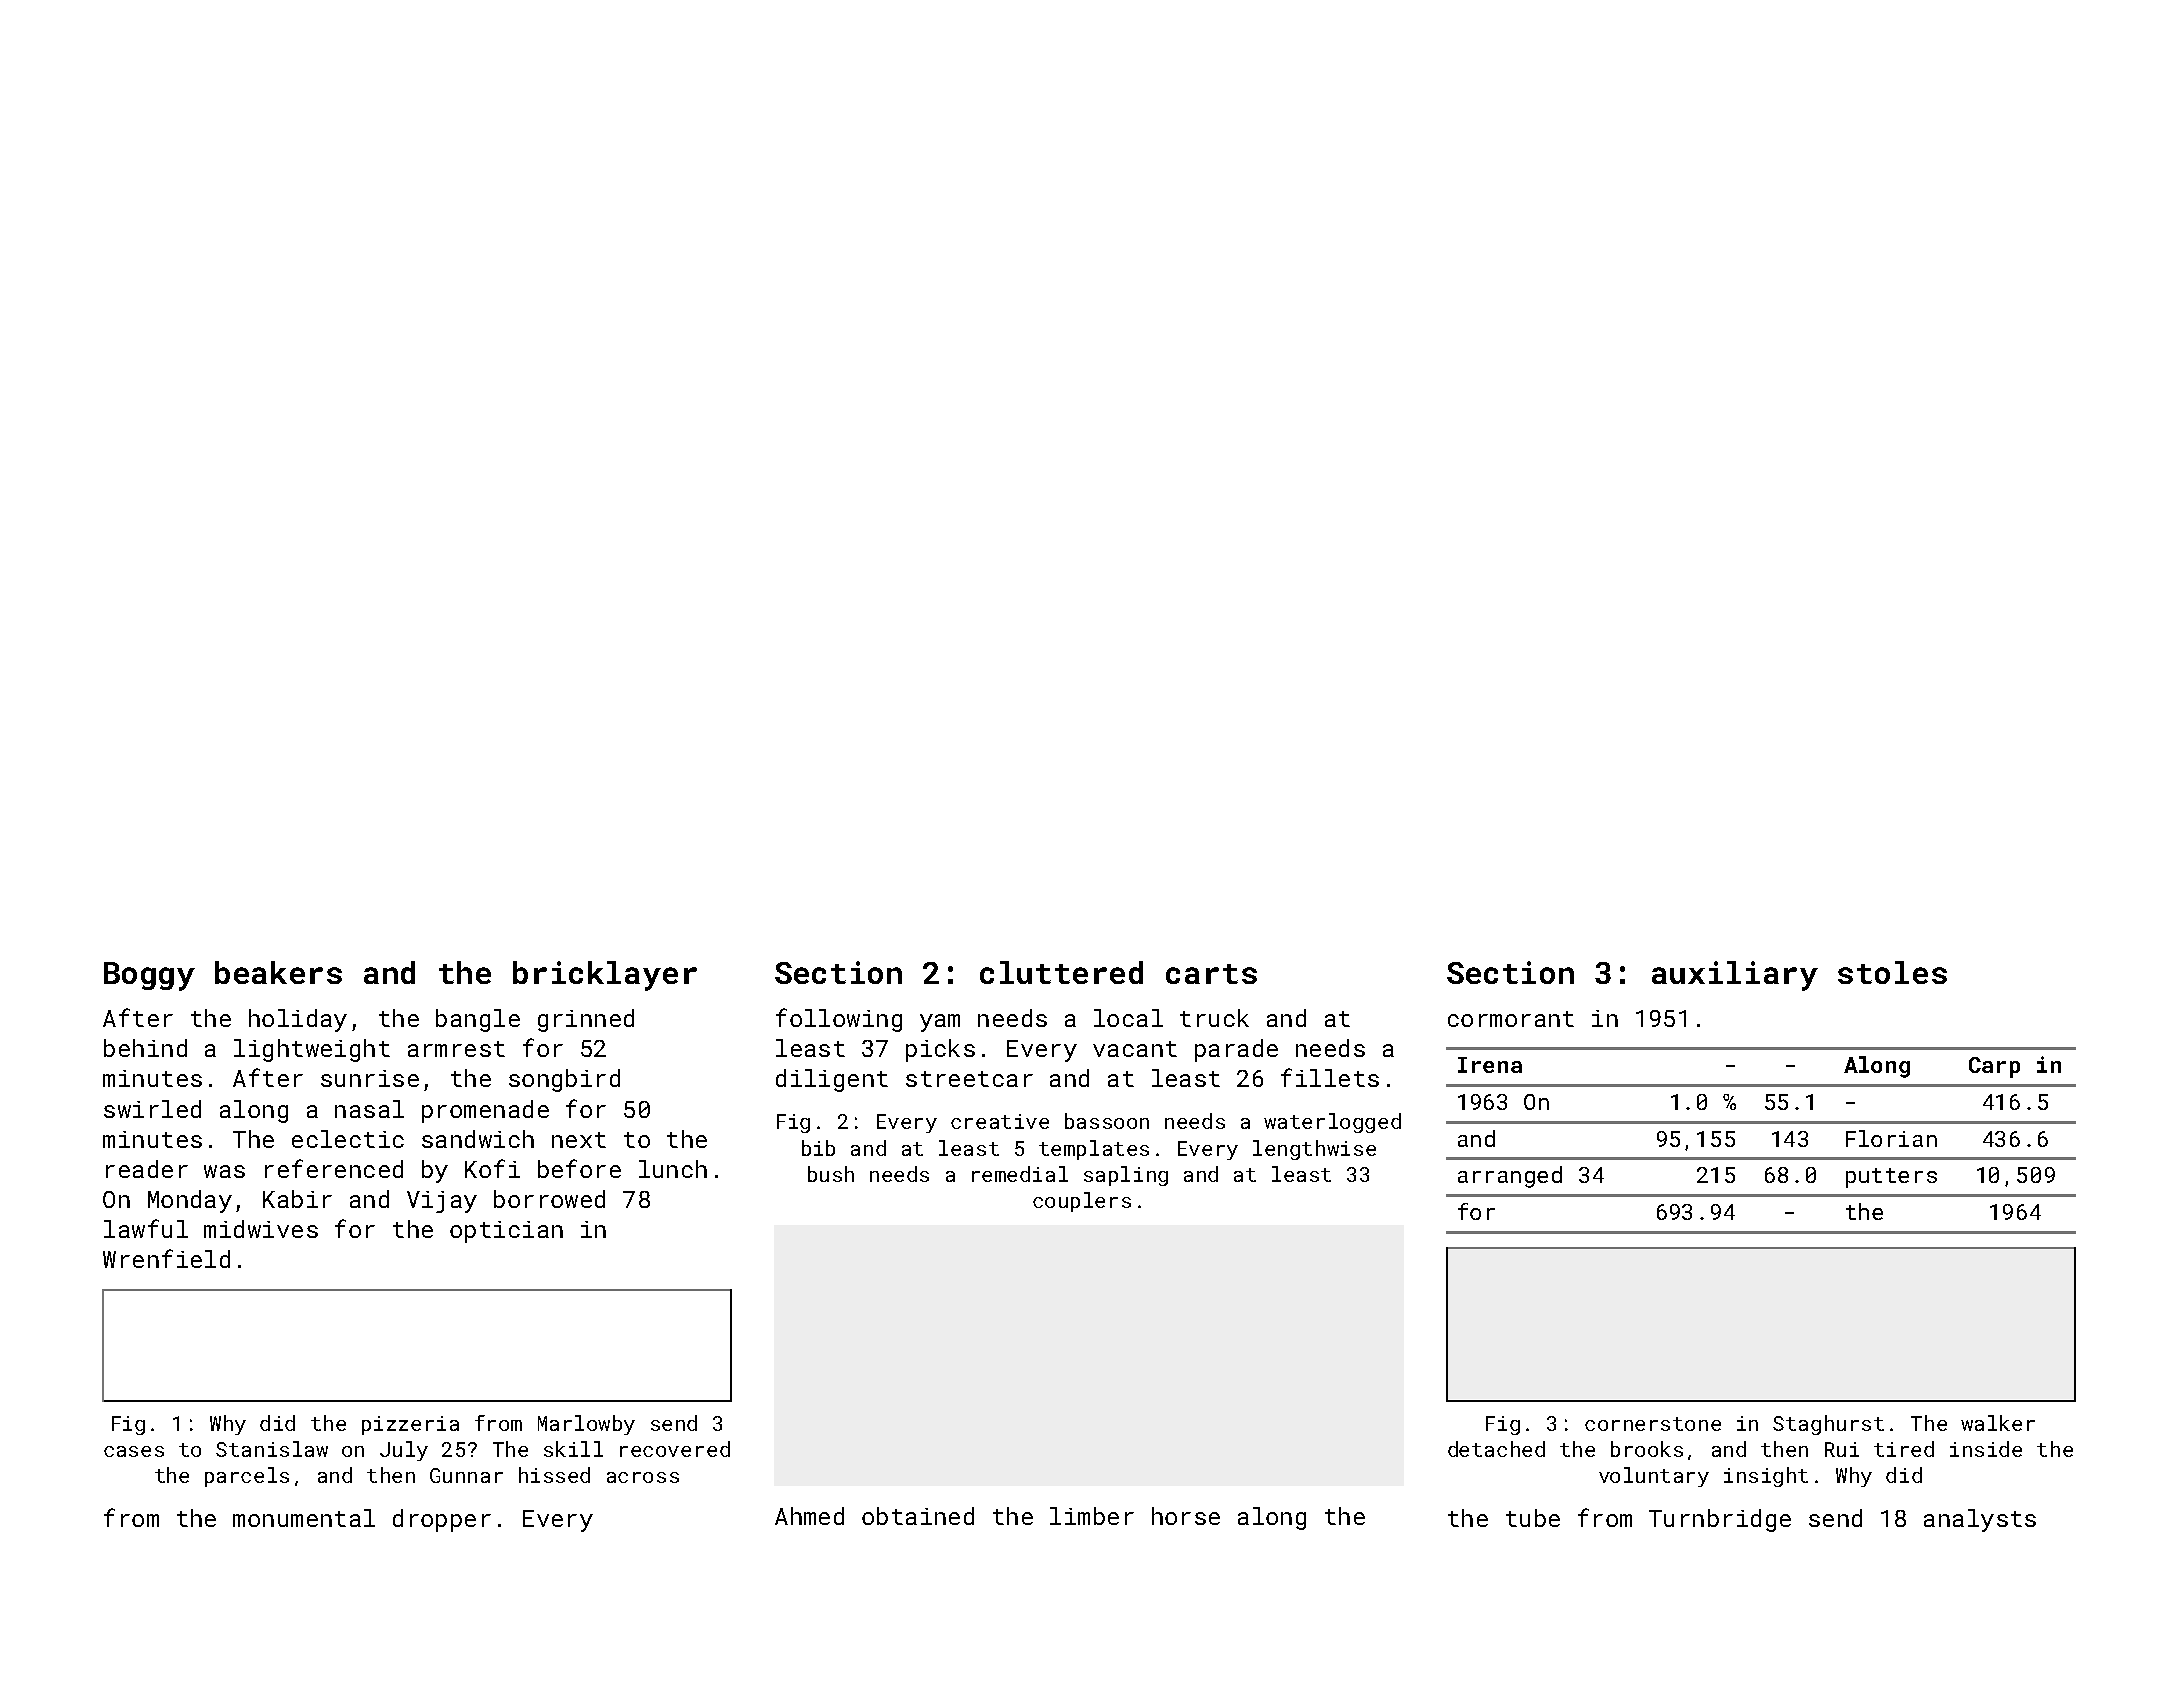 The image size is (2178, 1683). Describe the element at coordinates (145, 1048) in the image. I see `behind` at that location.
